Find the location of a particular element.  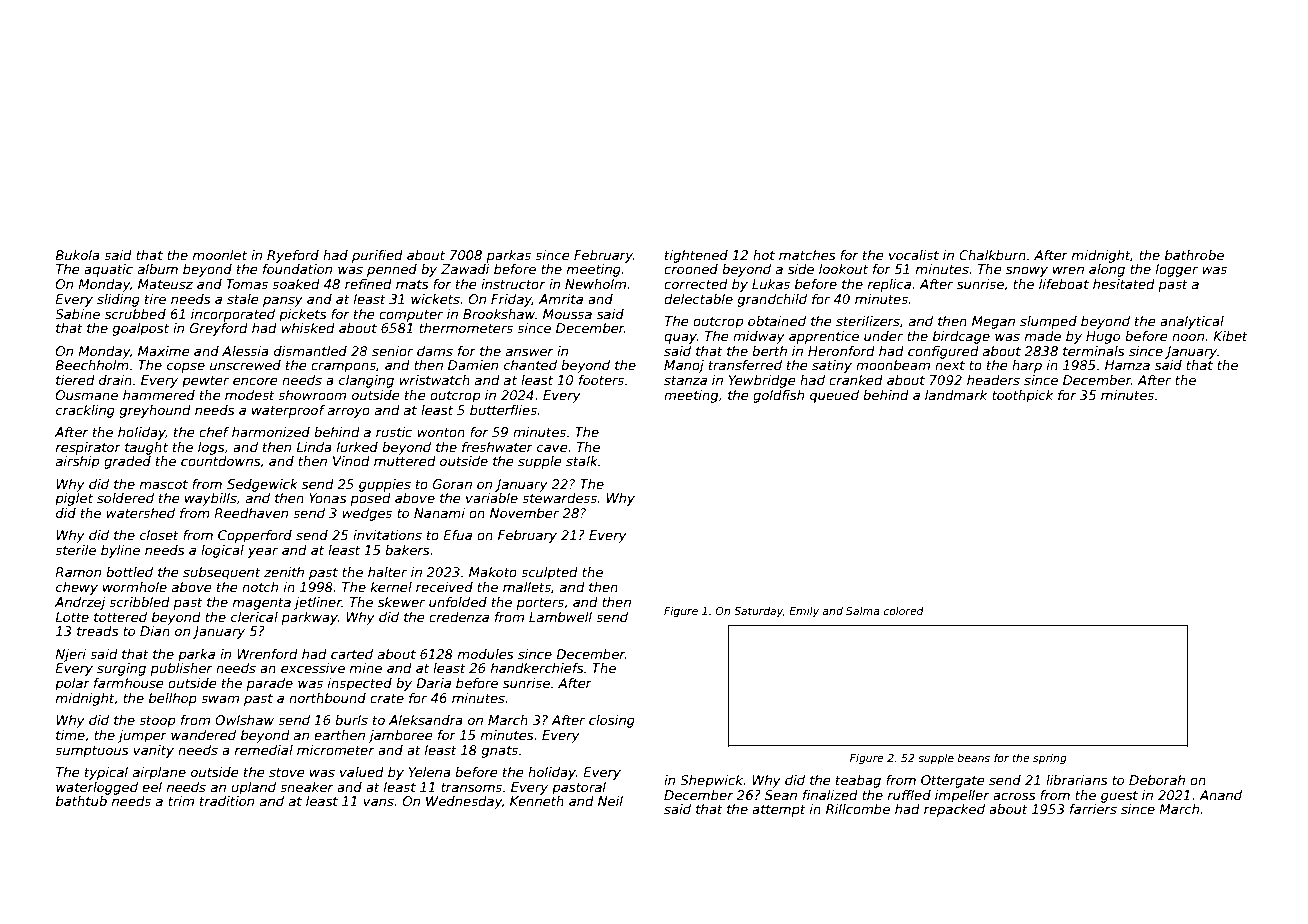

bathrobe is located at coordinates (1194, 255).
